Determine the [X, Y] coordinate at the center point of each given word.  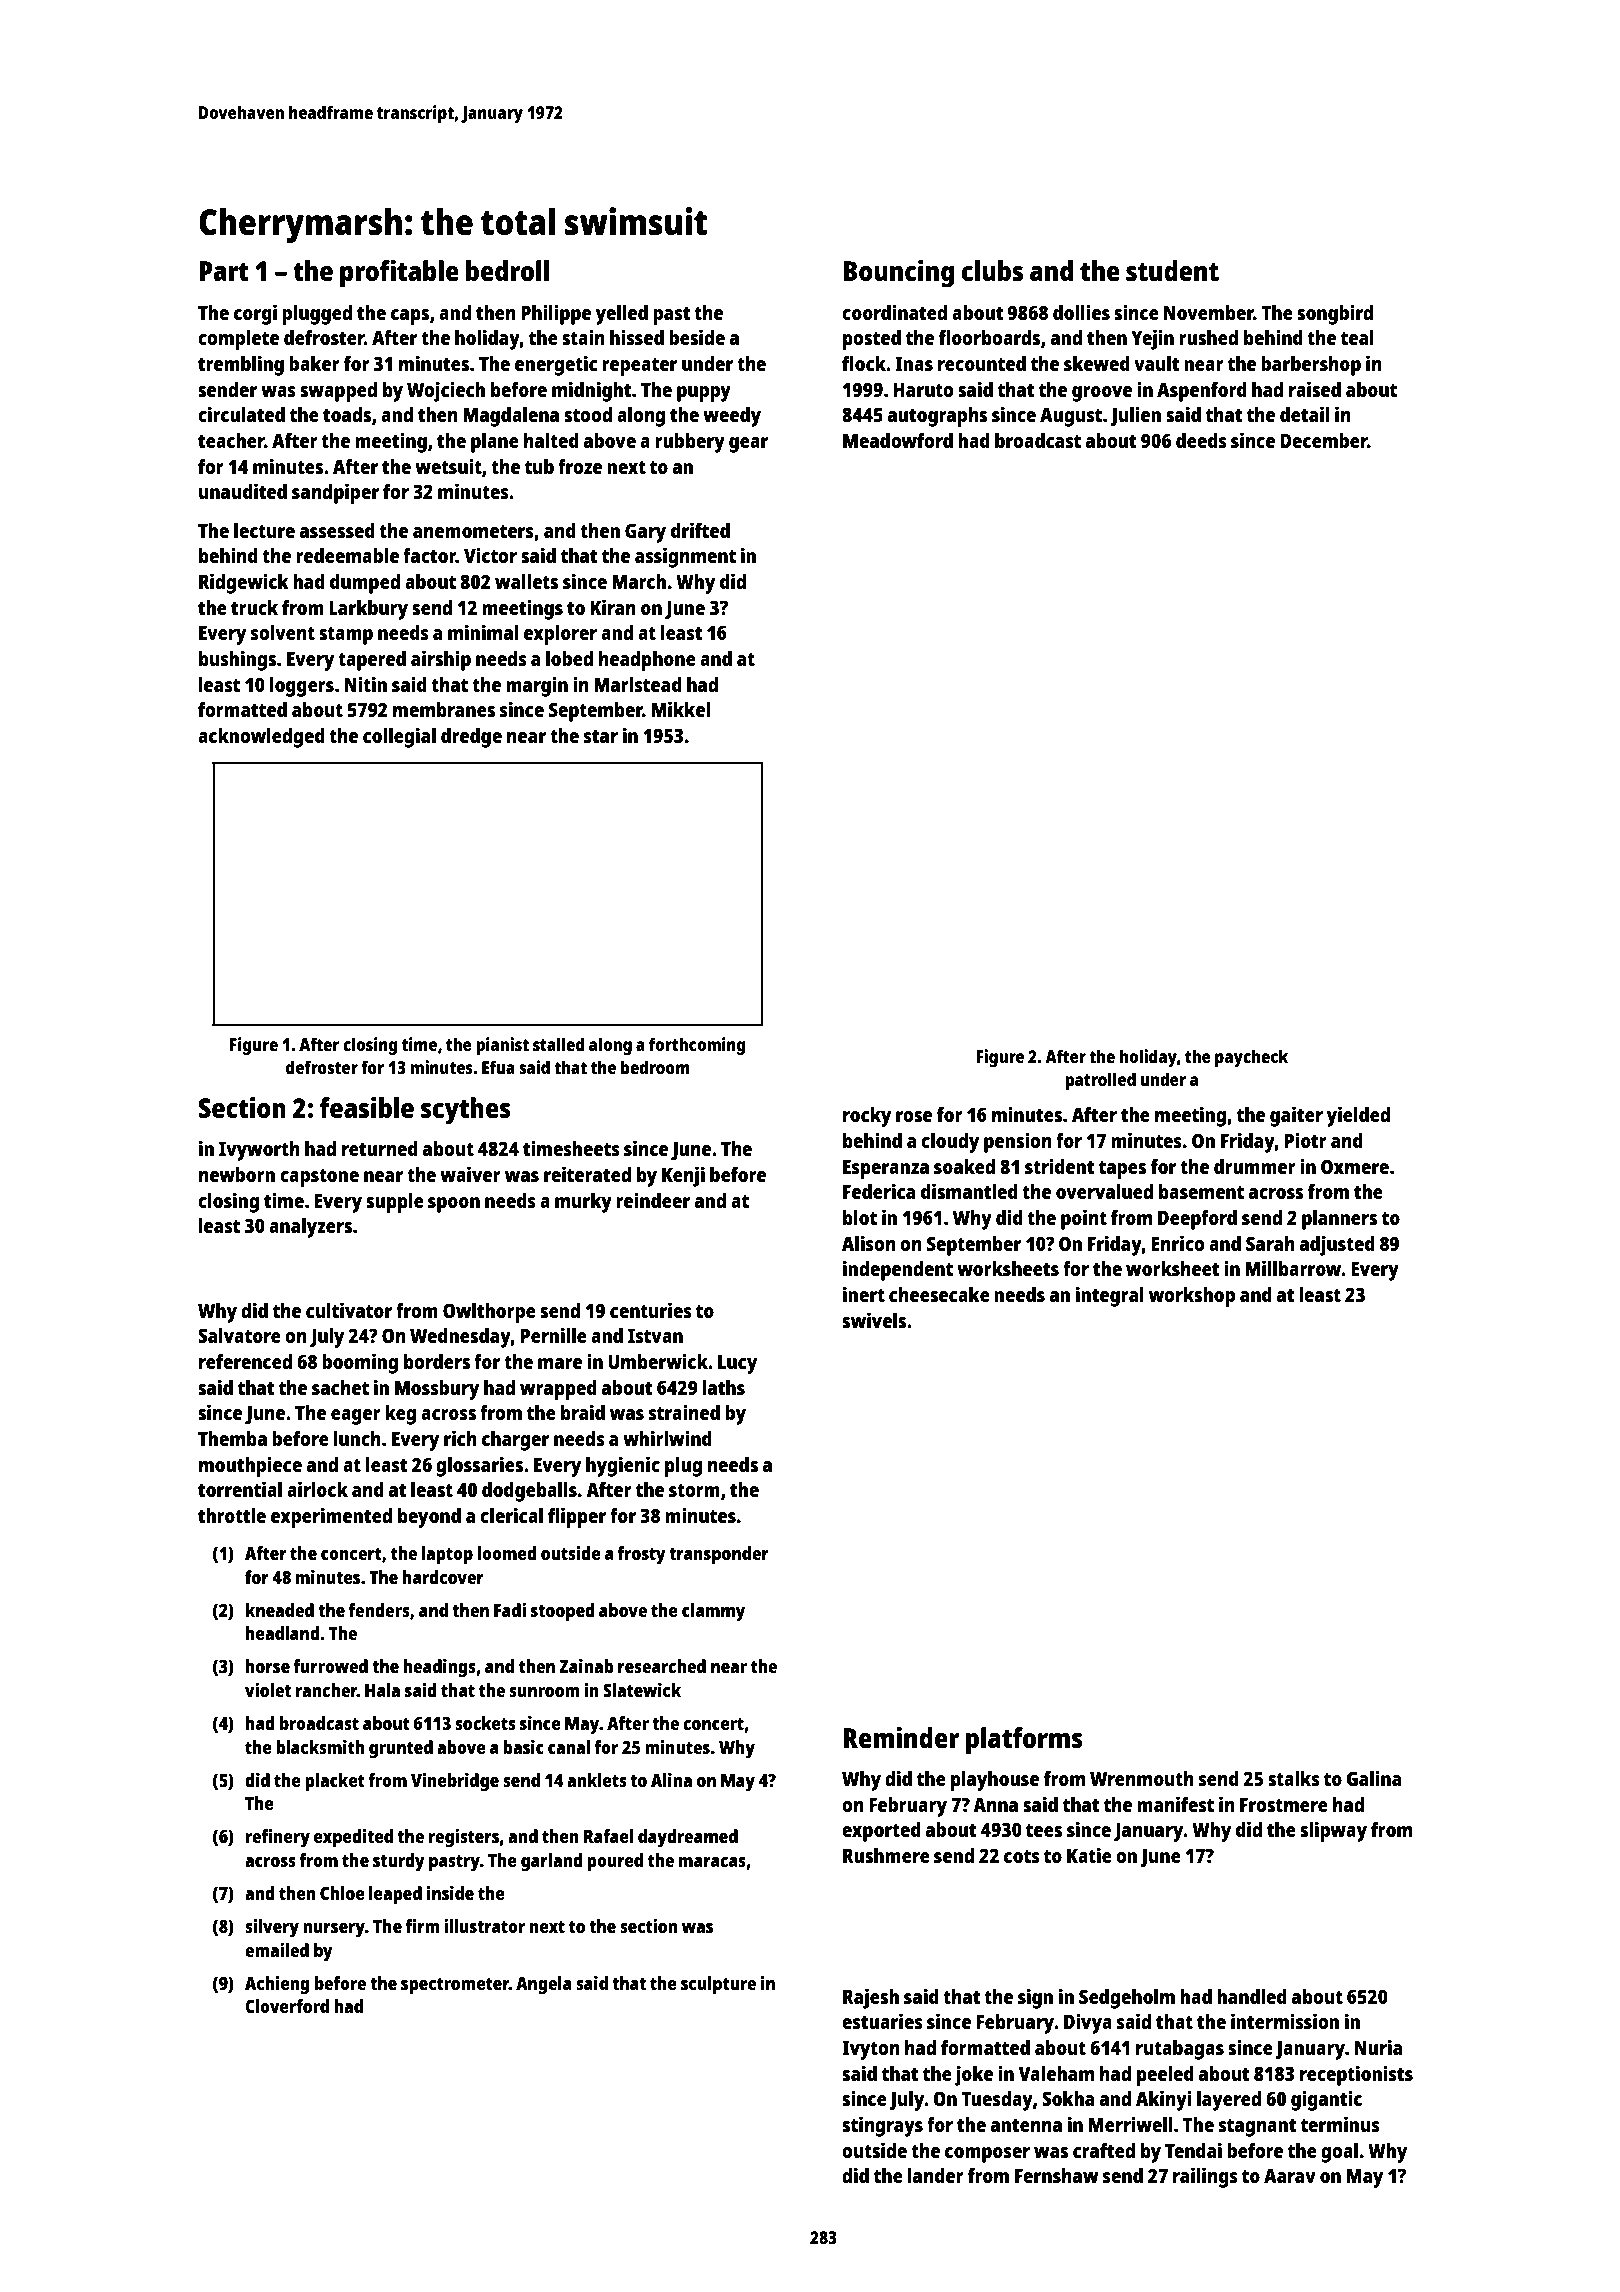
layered [1229, 2101]
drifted [700, 530]
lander [936, 2175]
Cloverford [287, 2006]
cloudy [950, 1143]
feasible [367, 1107]
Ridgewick [244, 583]
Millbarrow [1293, 1268]
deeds [1201, 440]
